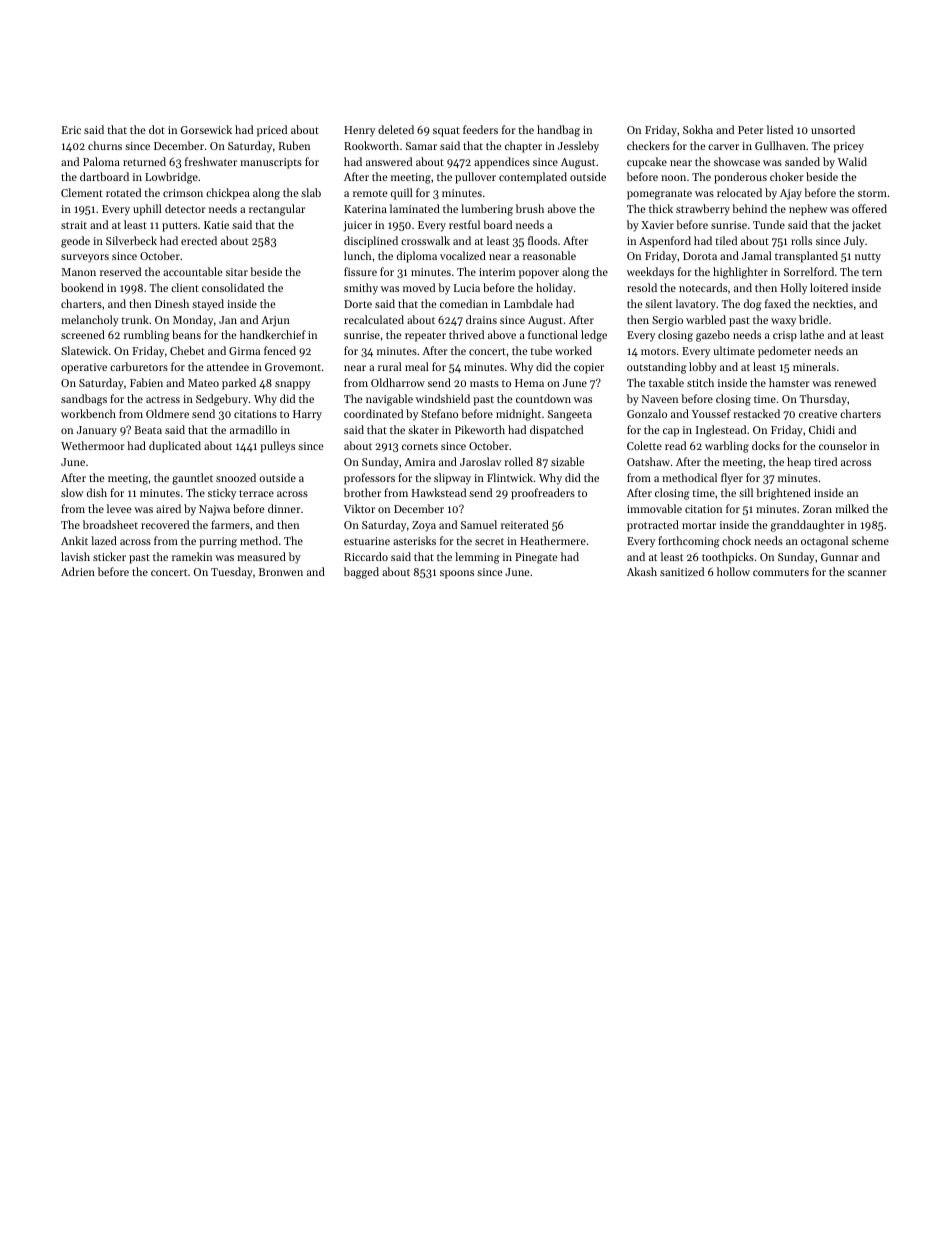 The height and width of the screenshot is (1233, 952). What do you see at coordinates (74, 540) in the screenshot?
I see `Ankit` at bounding box center [74, 540].
